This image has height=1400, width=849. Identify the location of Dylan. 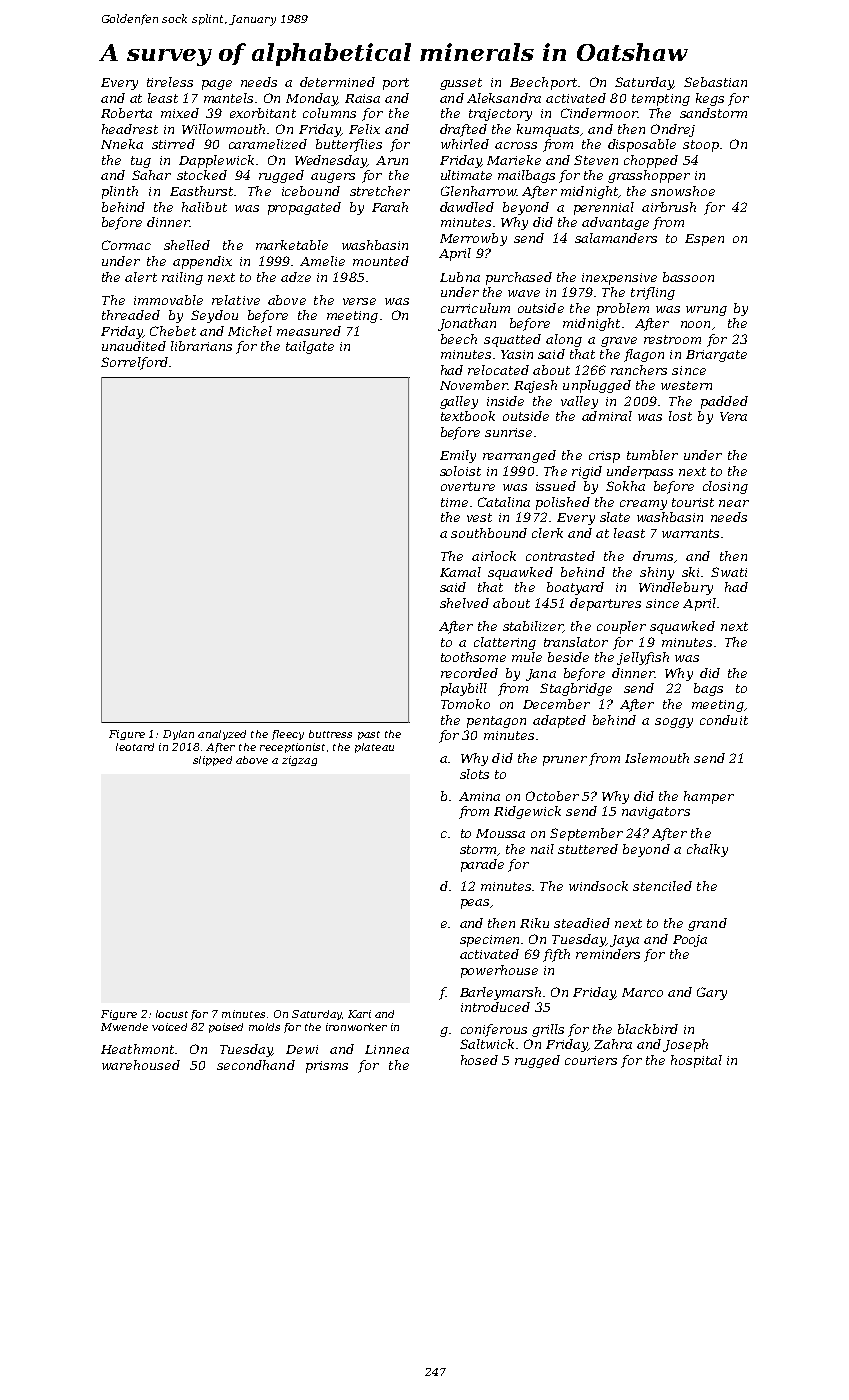
(178, 735).
